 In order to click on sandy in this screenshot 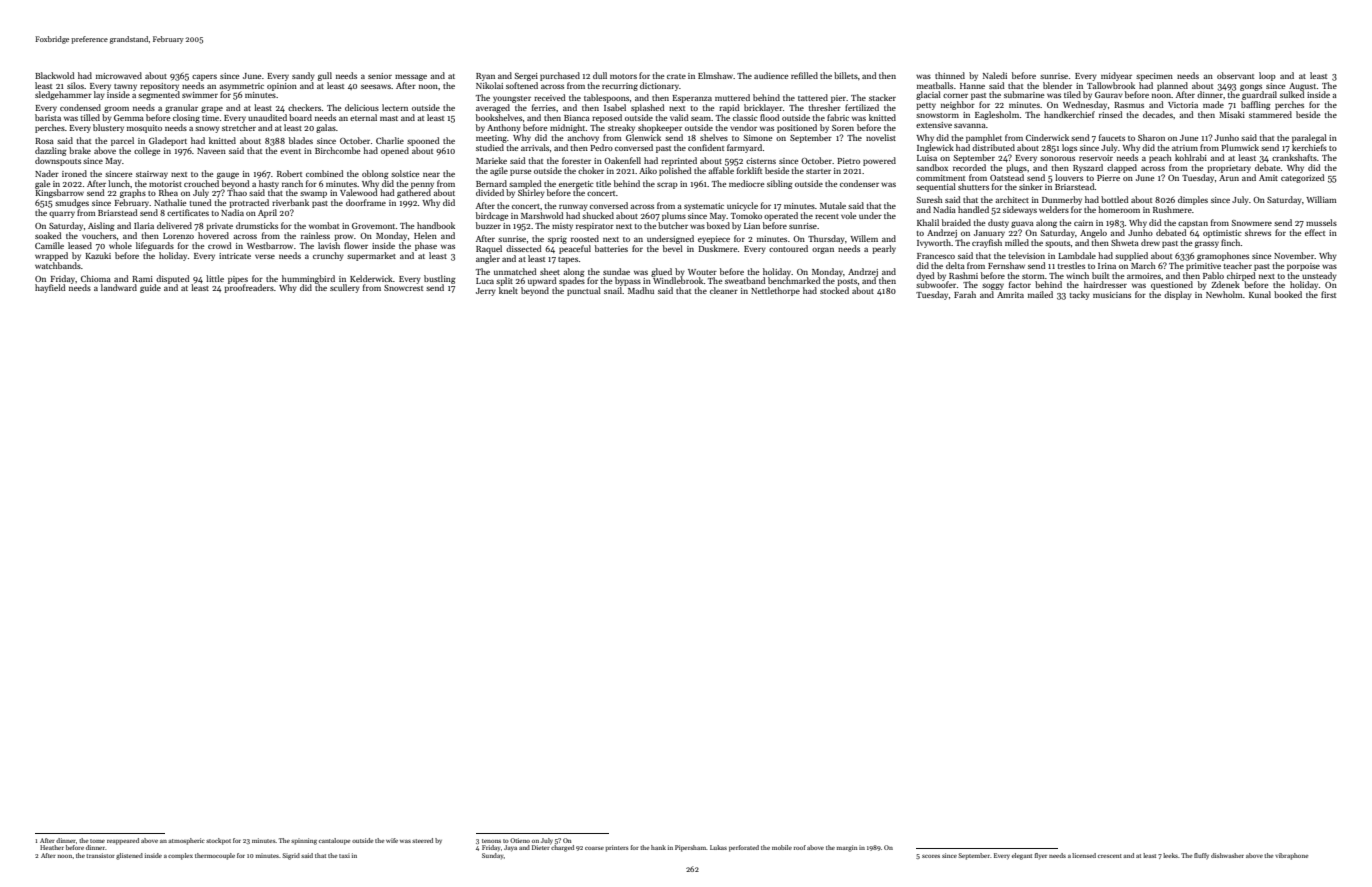, I will do `click(303, 76)`.
